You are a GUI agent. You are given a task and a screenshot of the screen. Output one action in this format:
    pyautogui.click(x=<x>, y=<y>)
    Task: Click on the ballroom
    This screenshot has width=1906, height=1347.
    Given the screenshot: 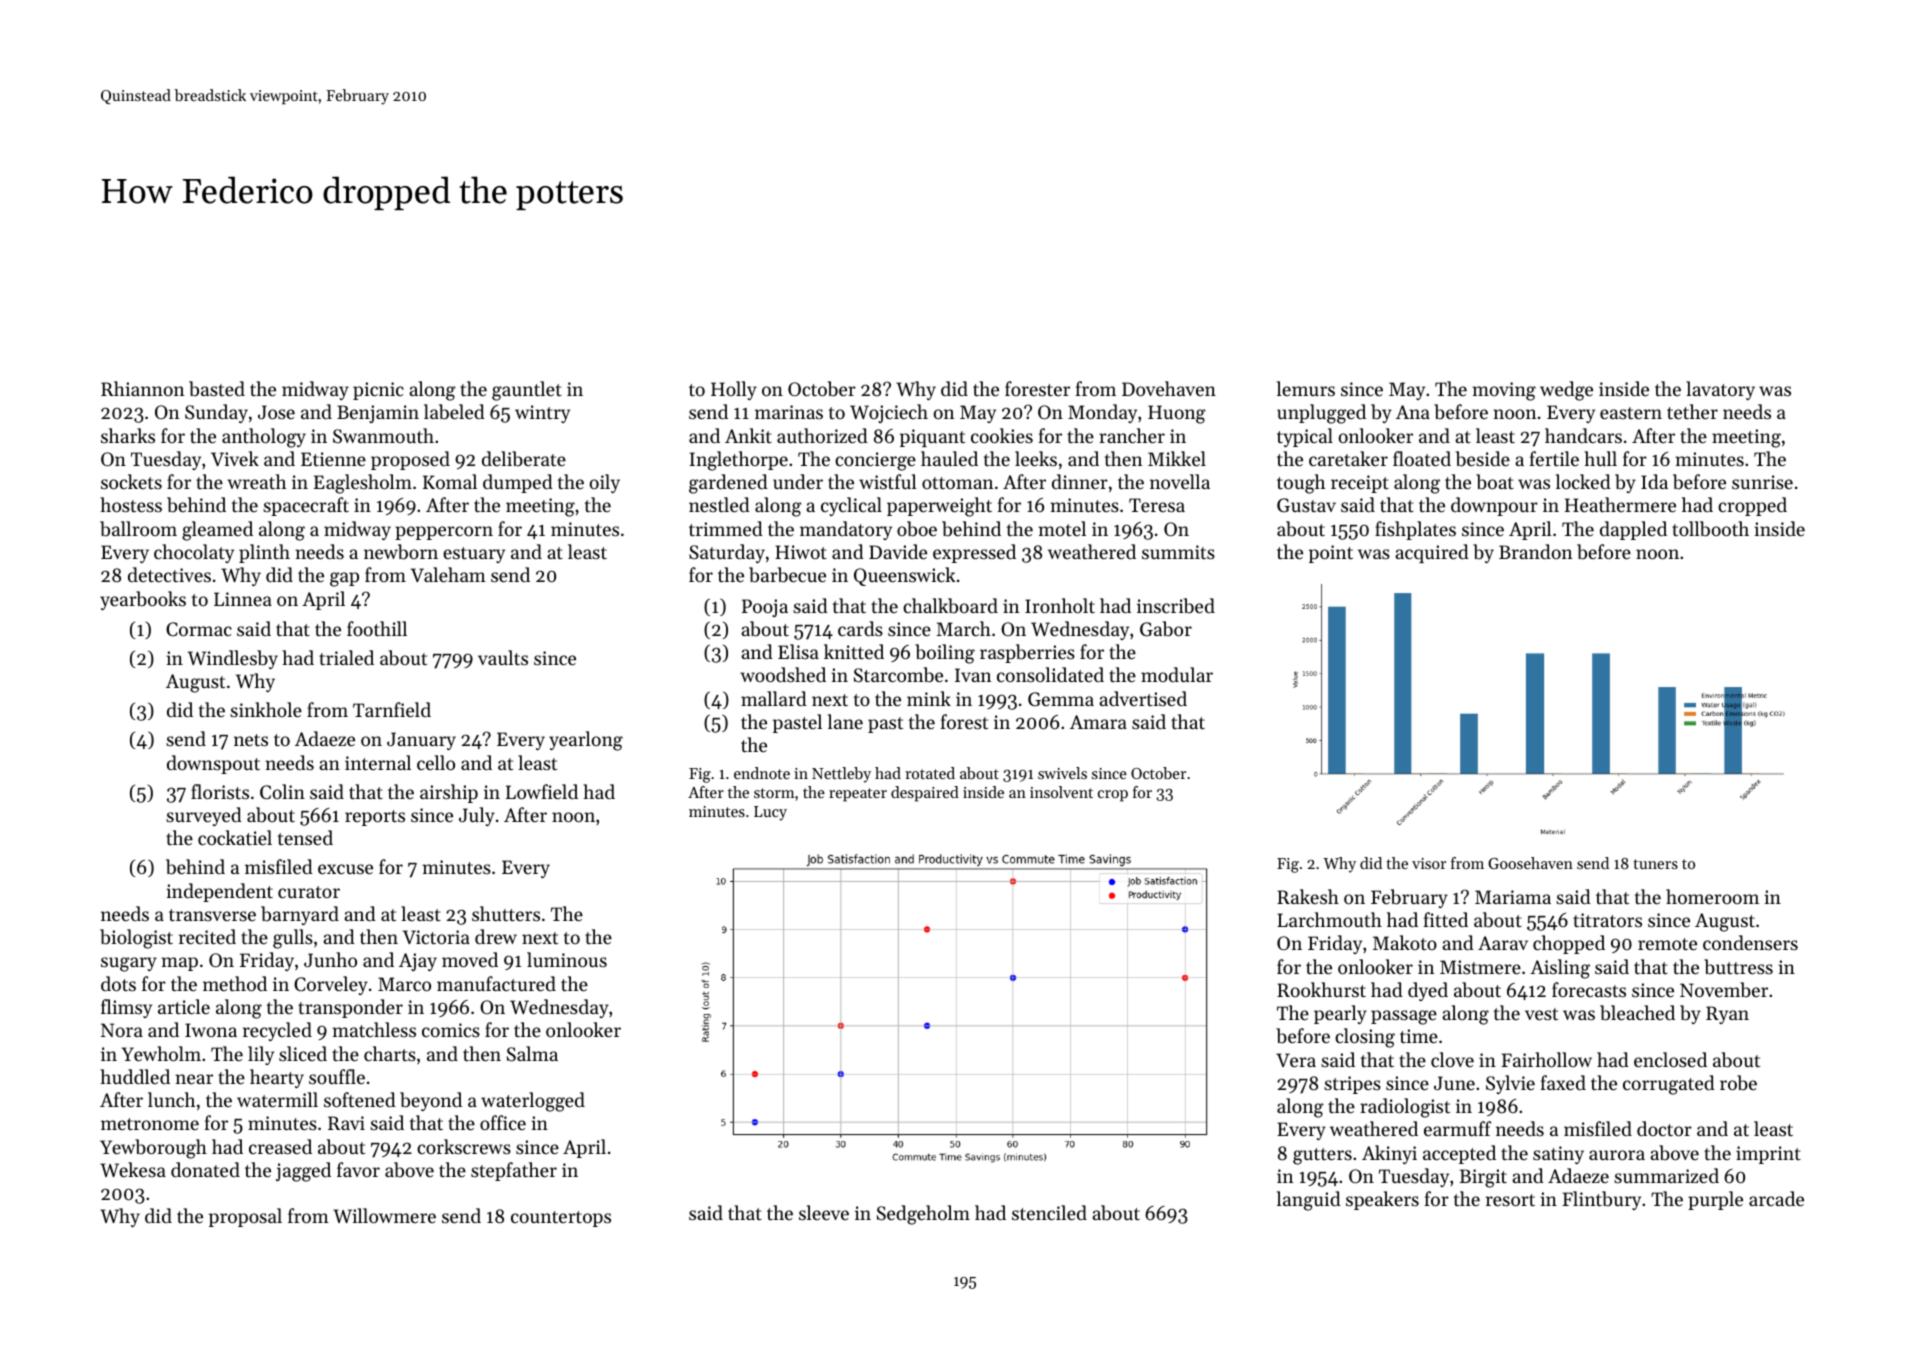 What is the action you would take?
    pyautogui.click(x=138, y=529)
